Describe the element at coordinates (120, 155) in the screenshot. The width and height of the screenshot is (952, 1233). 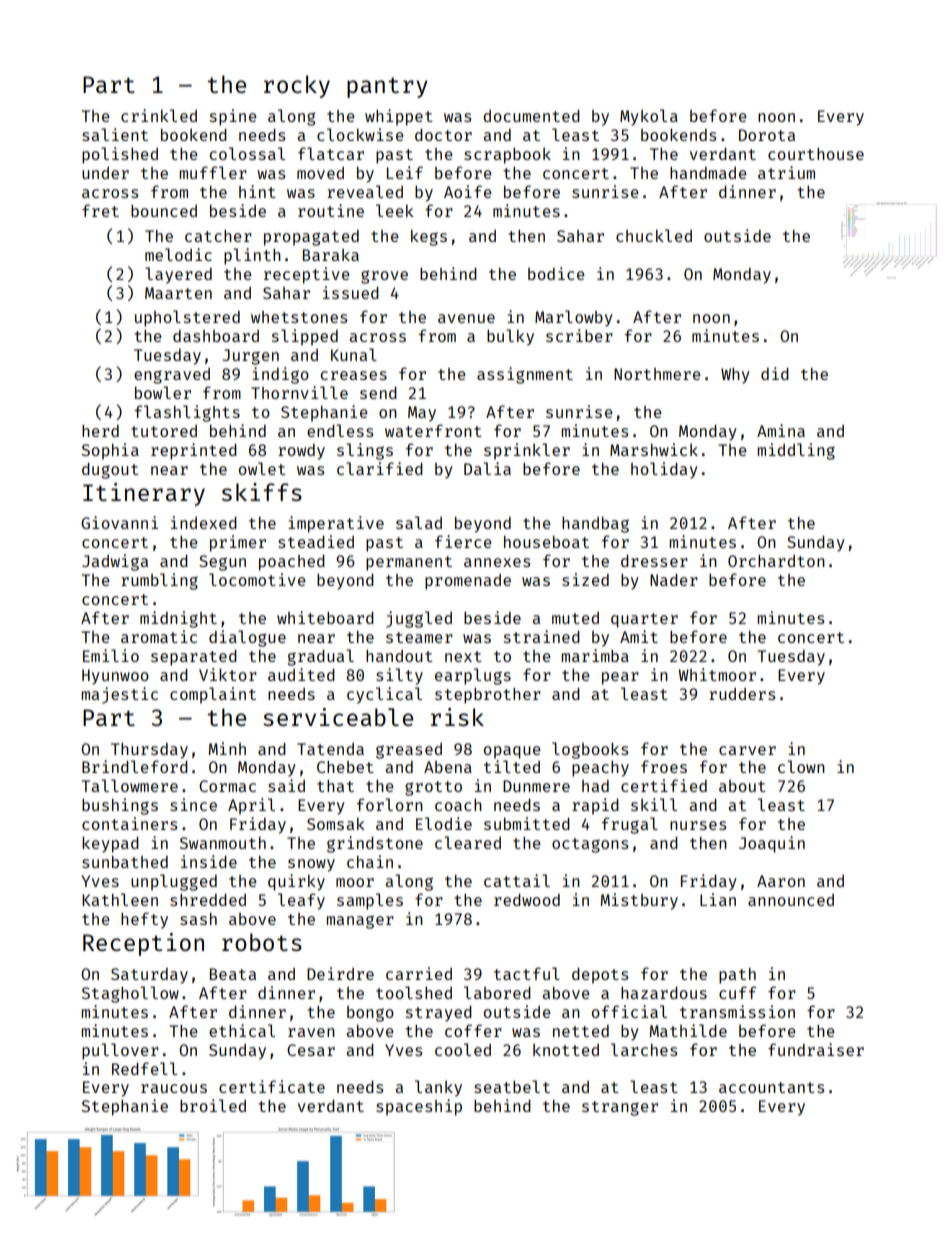
I see `polished` at that location.
